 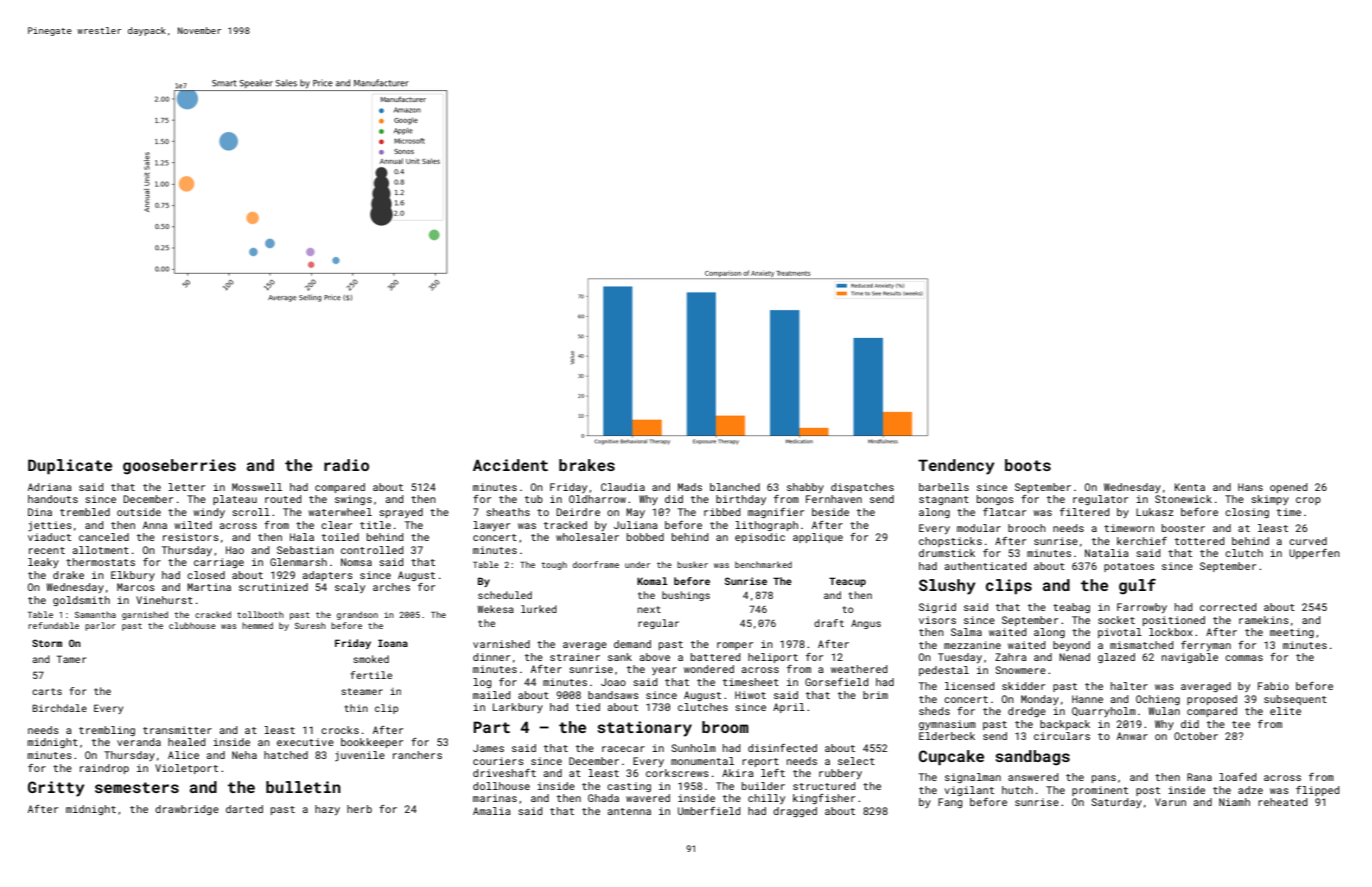 I want to click on Glenmarsh, so click(x=298, y=562).
